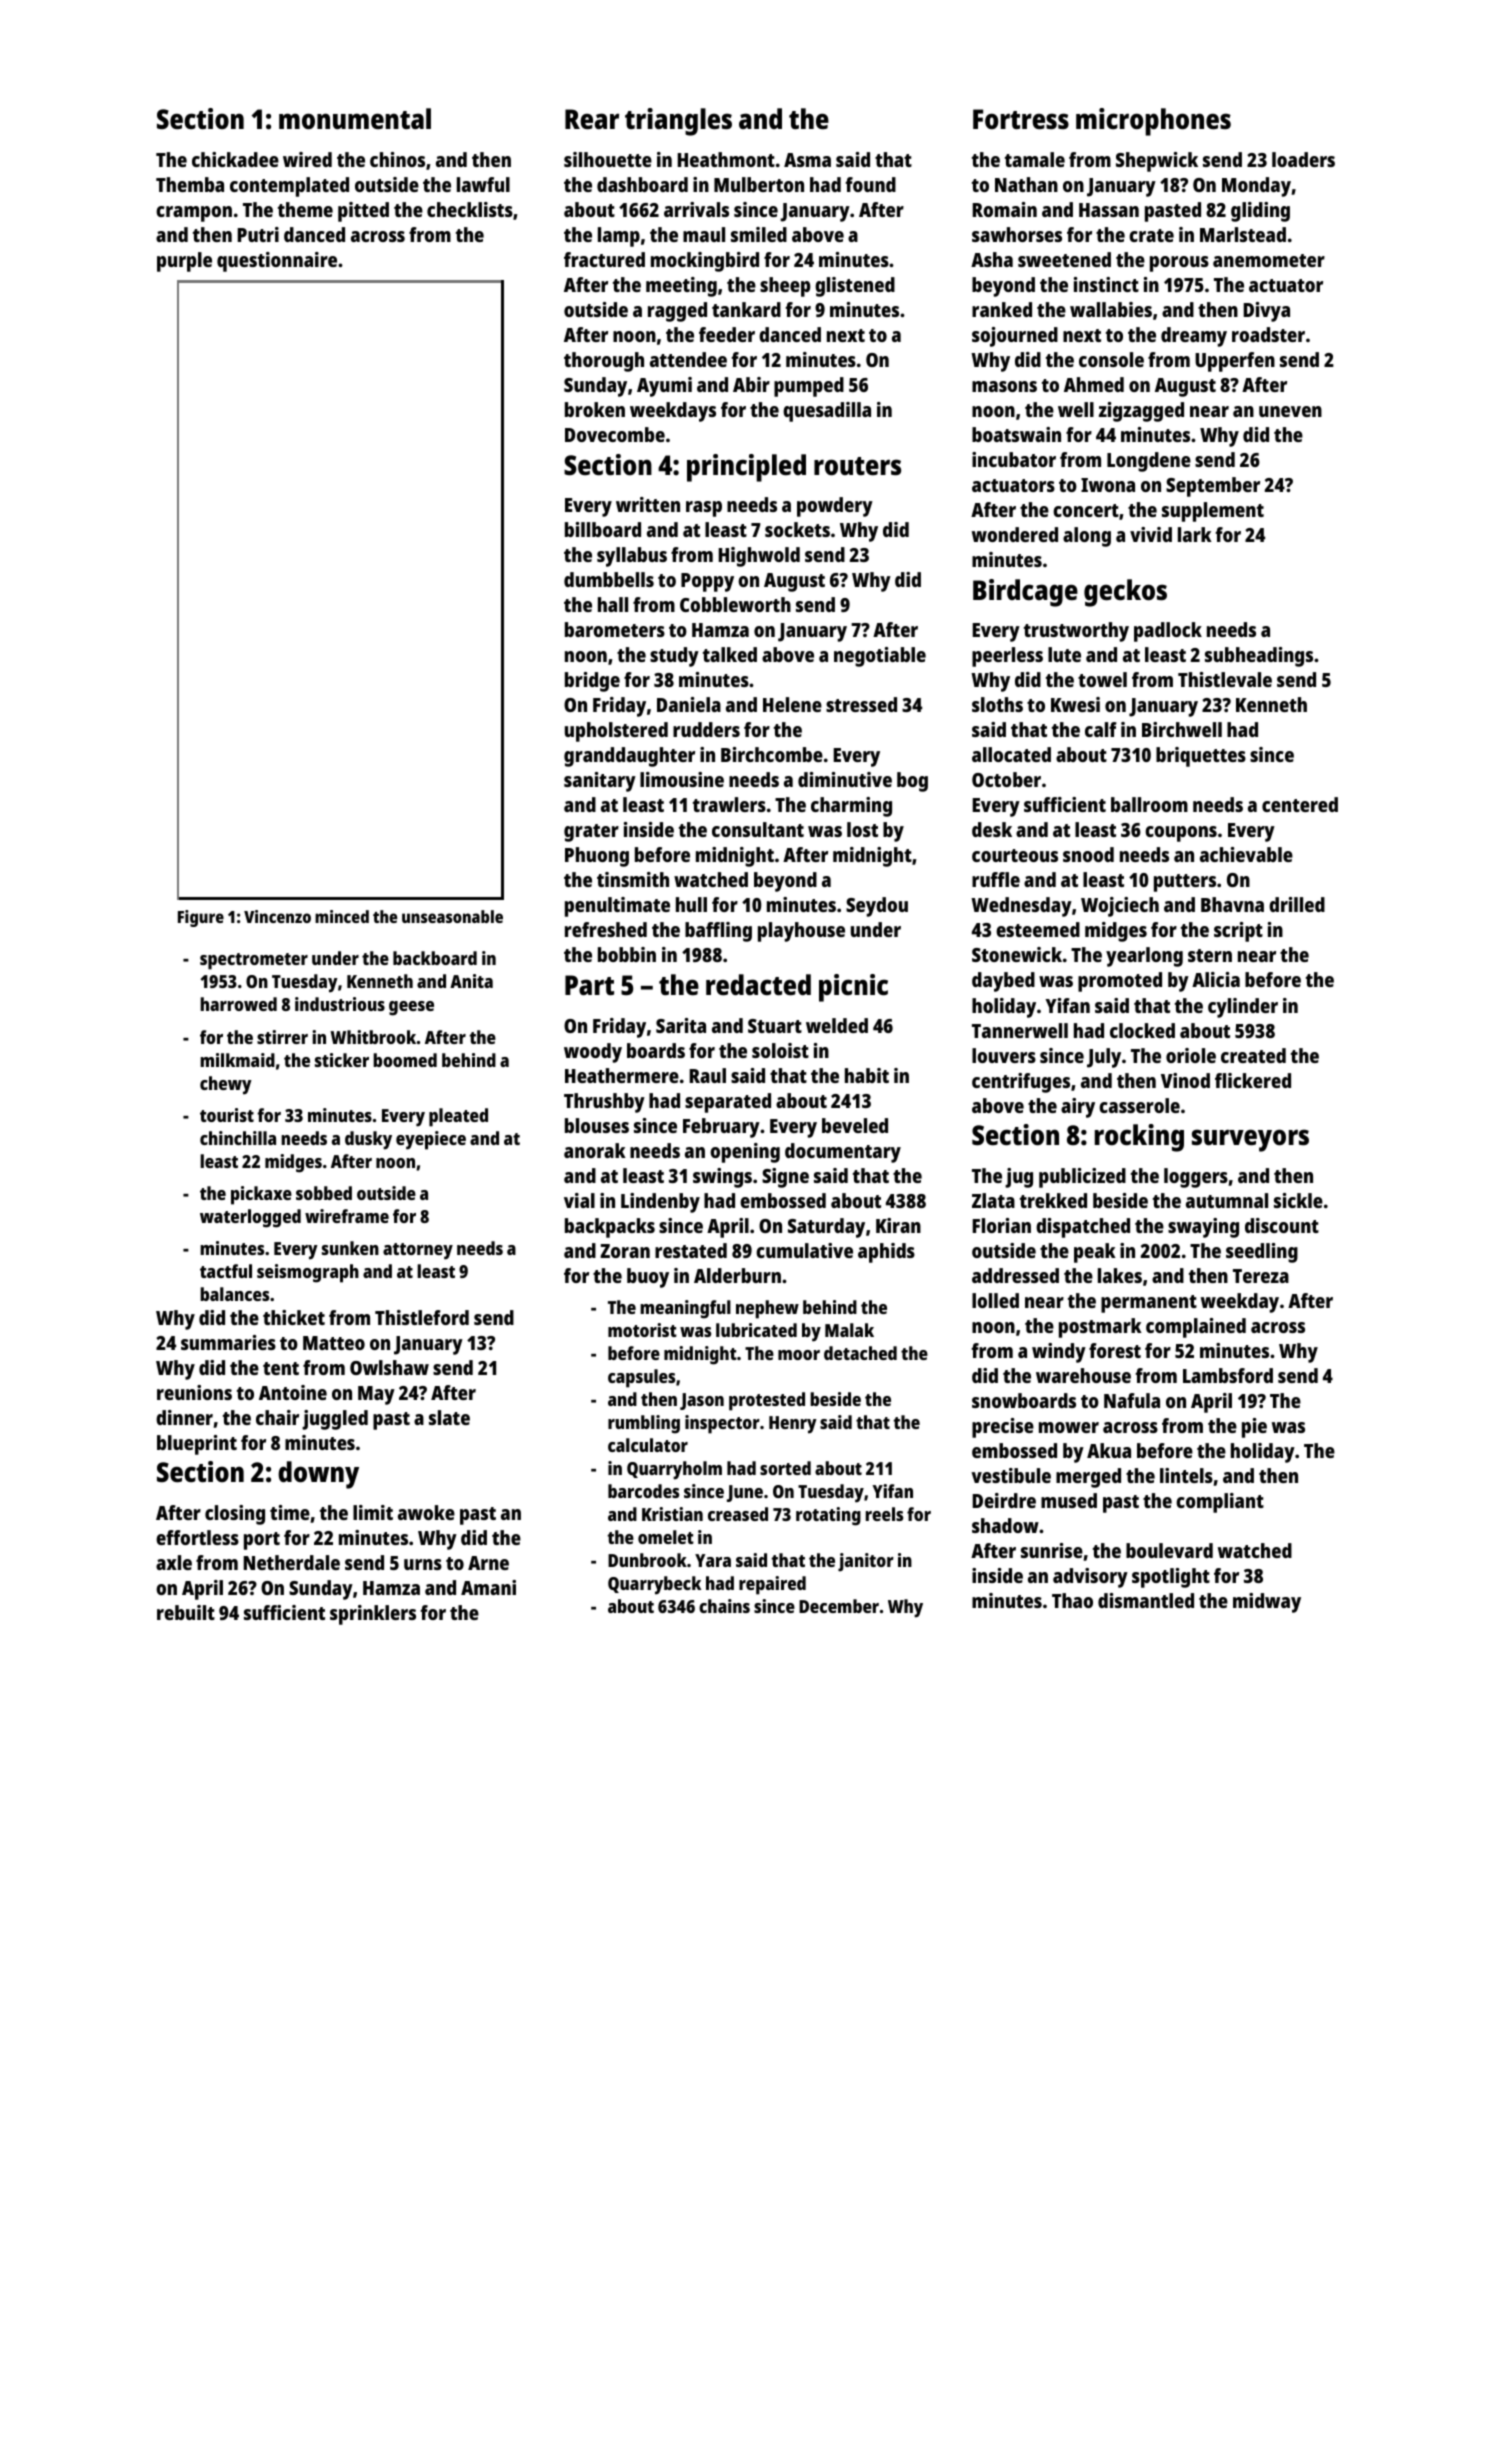 Image resolution: width=1496 pixels, height=2464 pixels. I want to click on rebuilt, so click(186, 1612).
